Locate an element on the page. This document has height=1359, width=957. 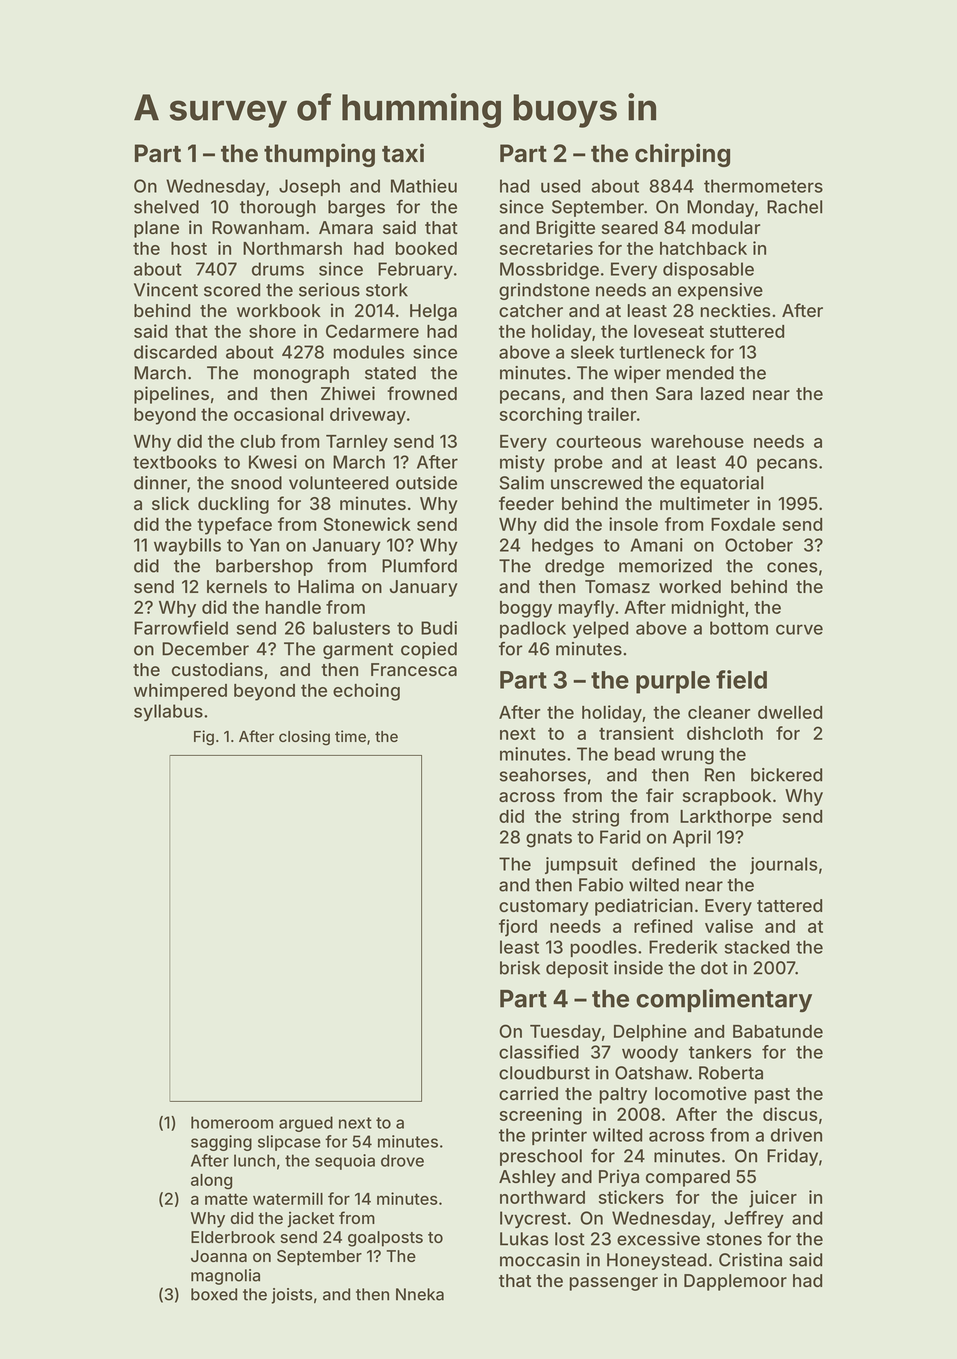
lazed is located at coordinates (722, 393).
